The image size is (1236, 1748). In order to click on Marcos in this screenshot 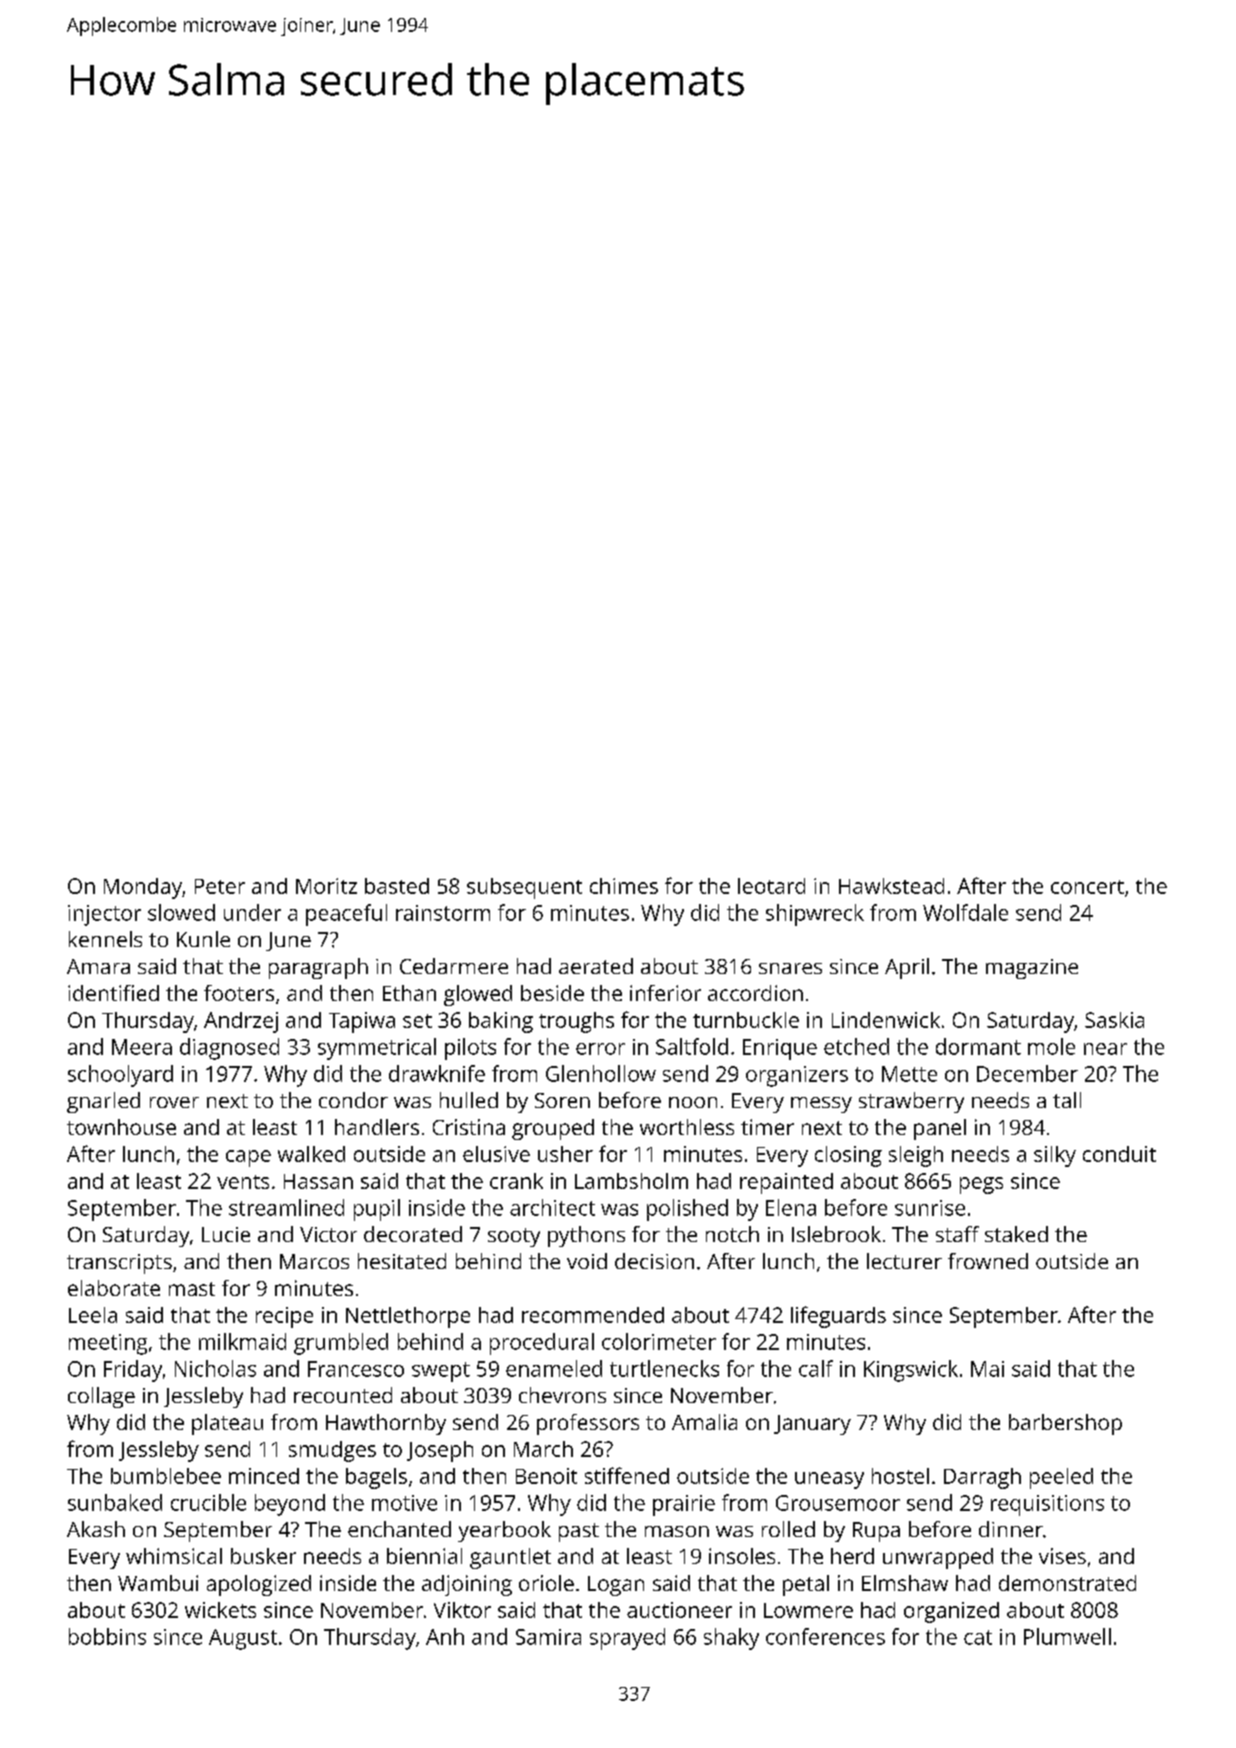, I will do `click(314, 1261)`.
